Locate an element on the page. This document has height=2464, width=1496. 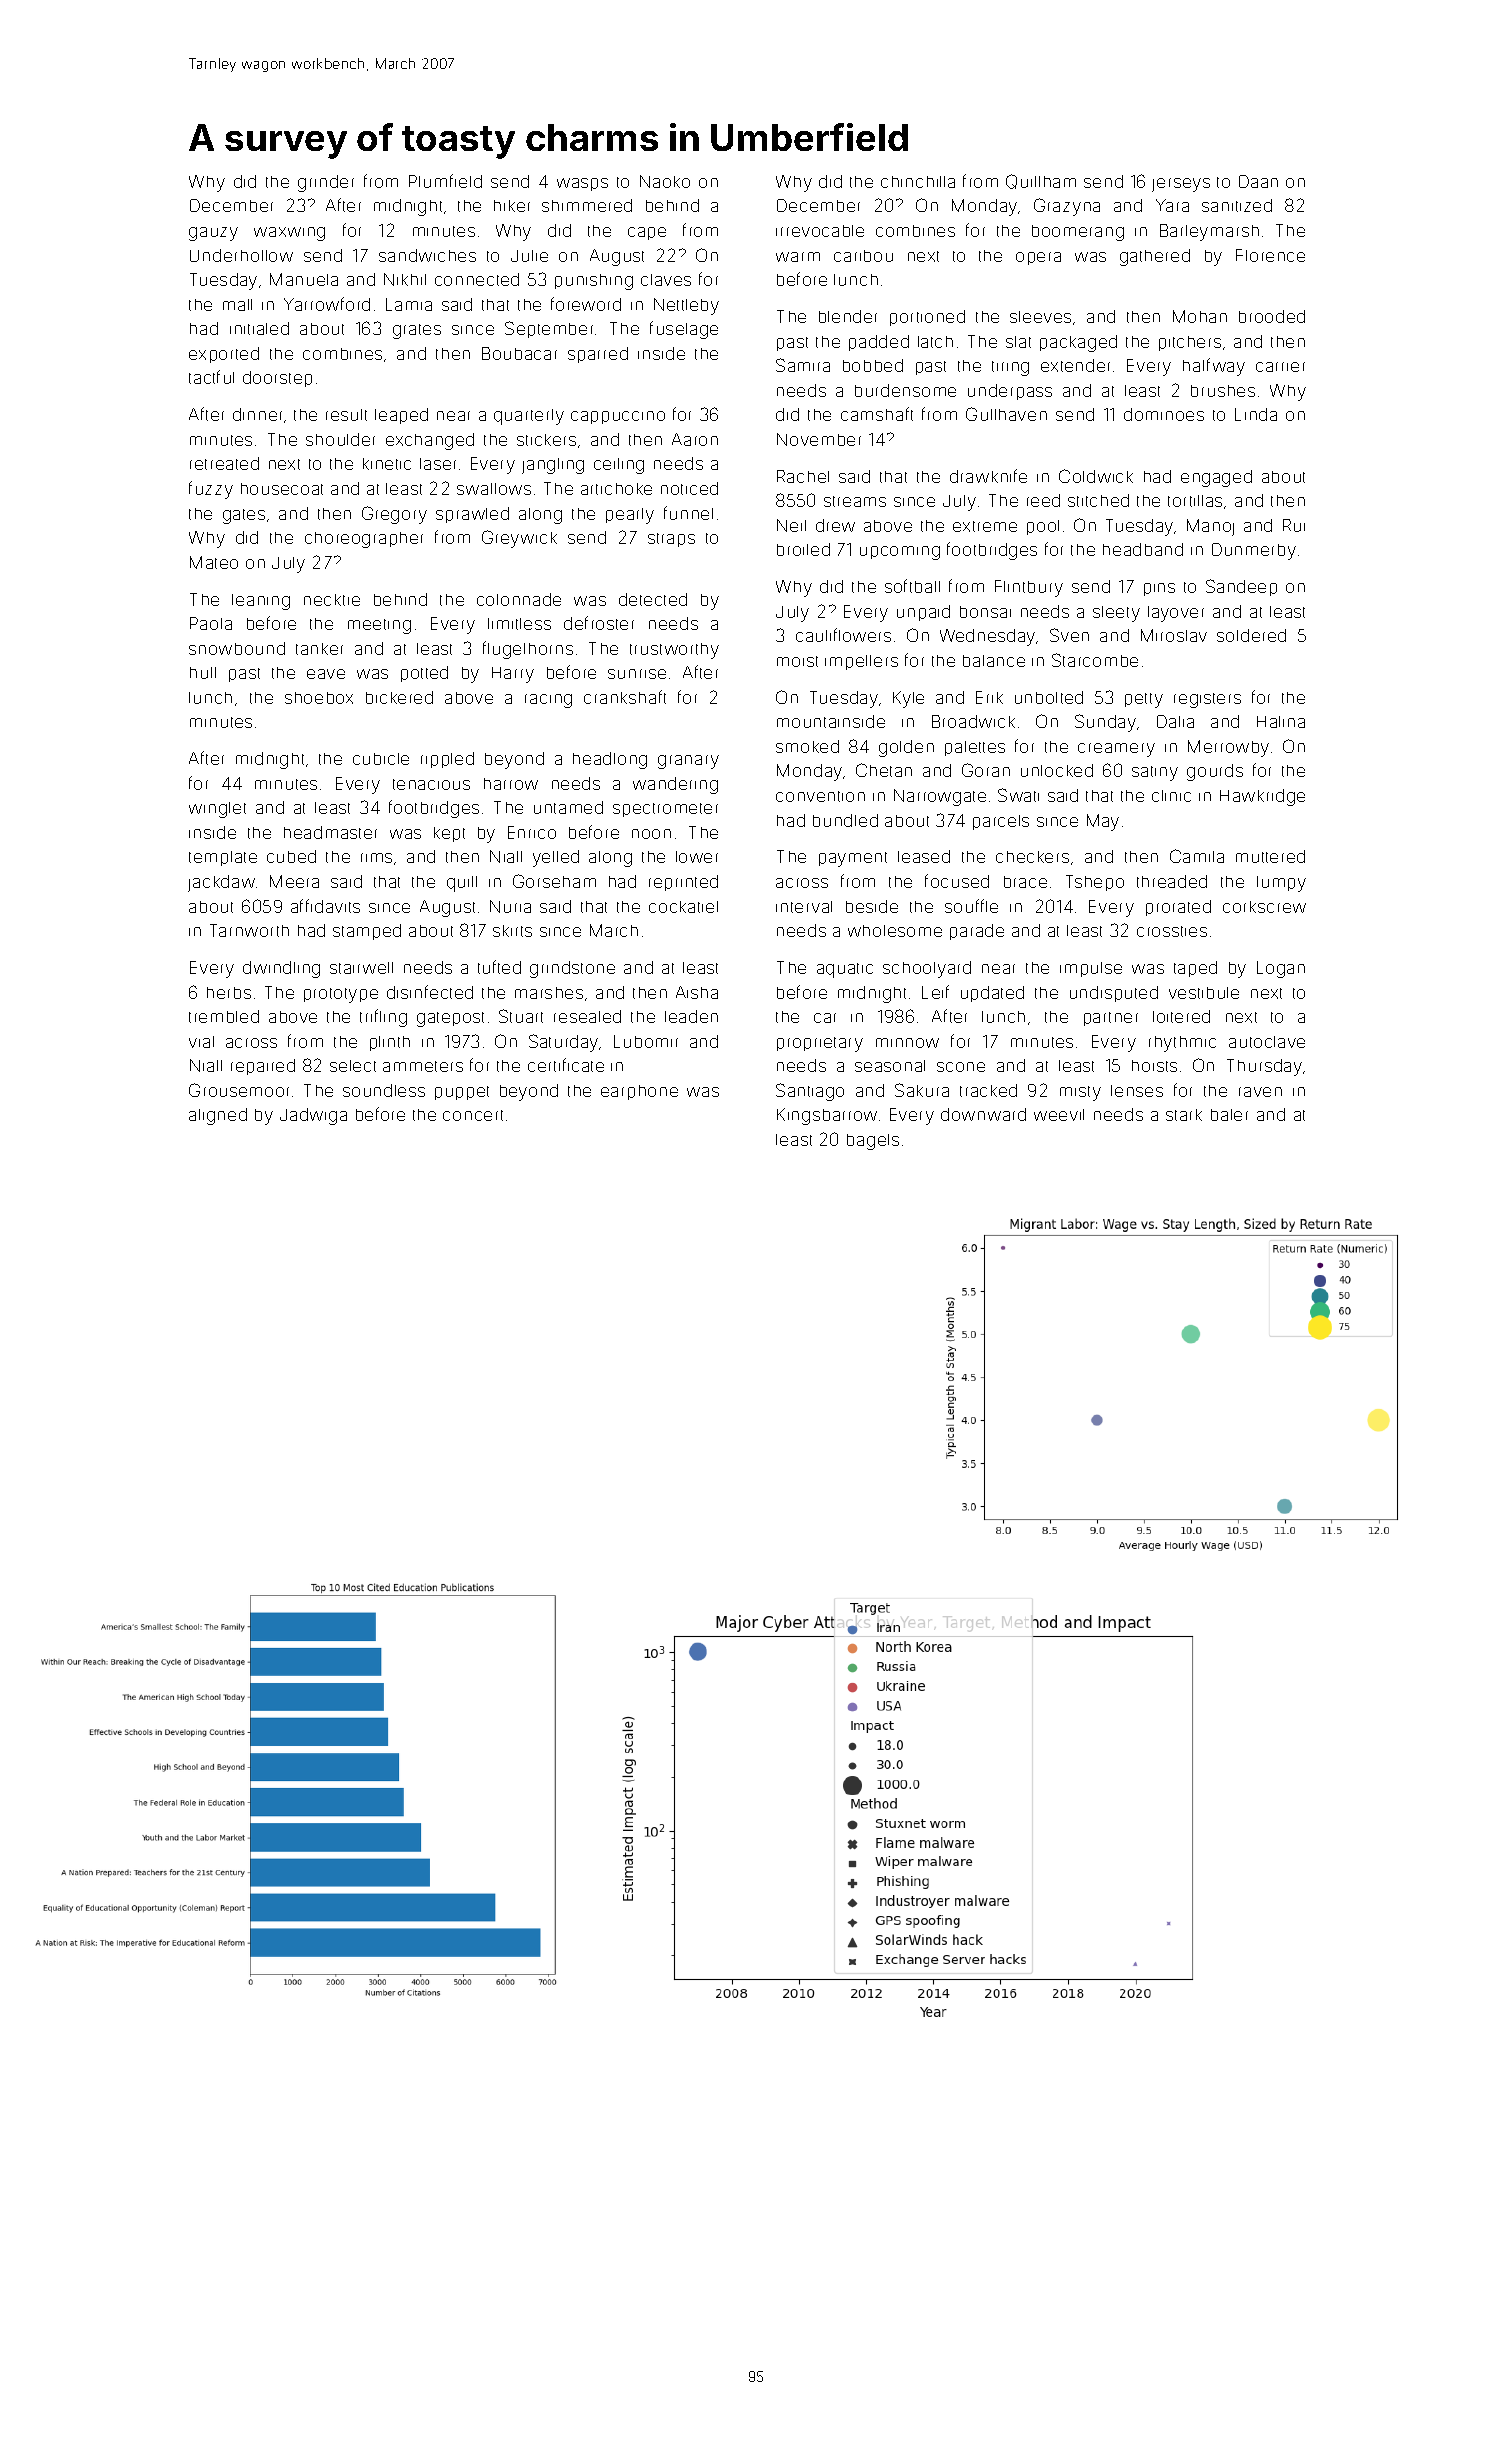
concert is located at coordinates (473, 1115).
